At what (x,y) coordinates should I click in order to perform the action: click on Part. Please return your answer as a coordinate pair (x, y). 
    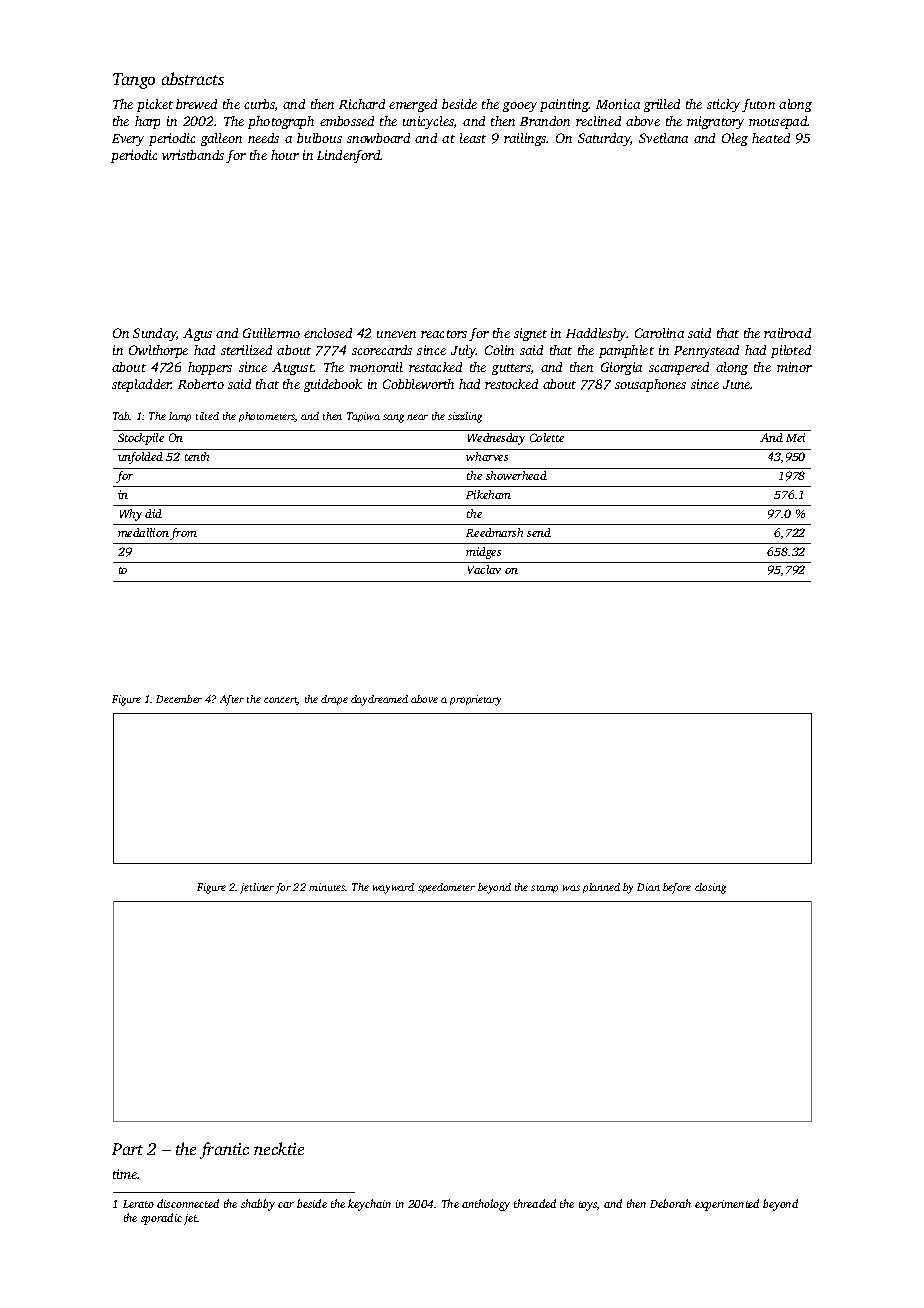
    Looking at the image, I should click on (127, 1149).
